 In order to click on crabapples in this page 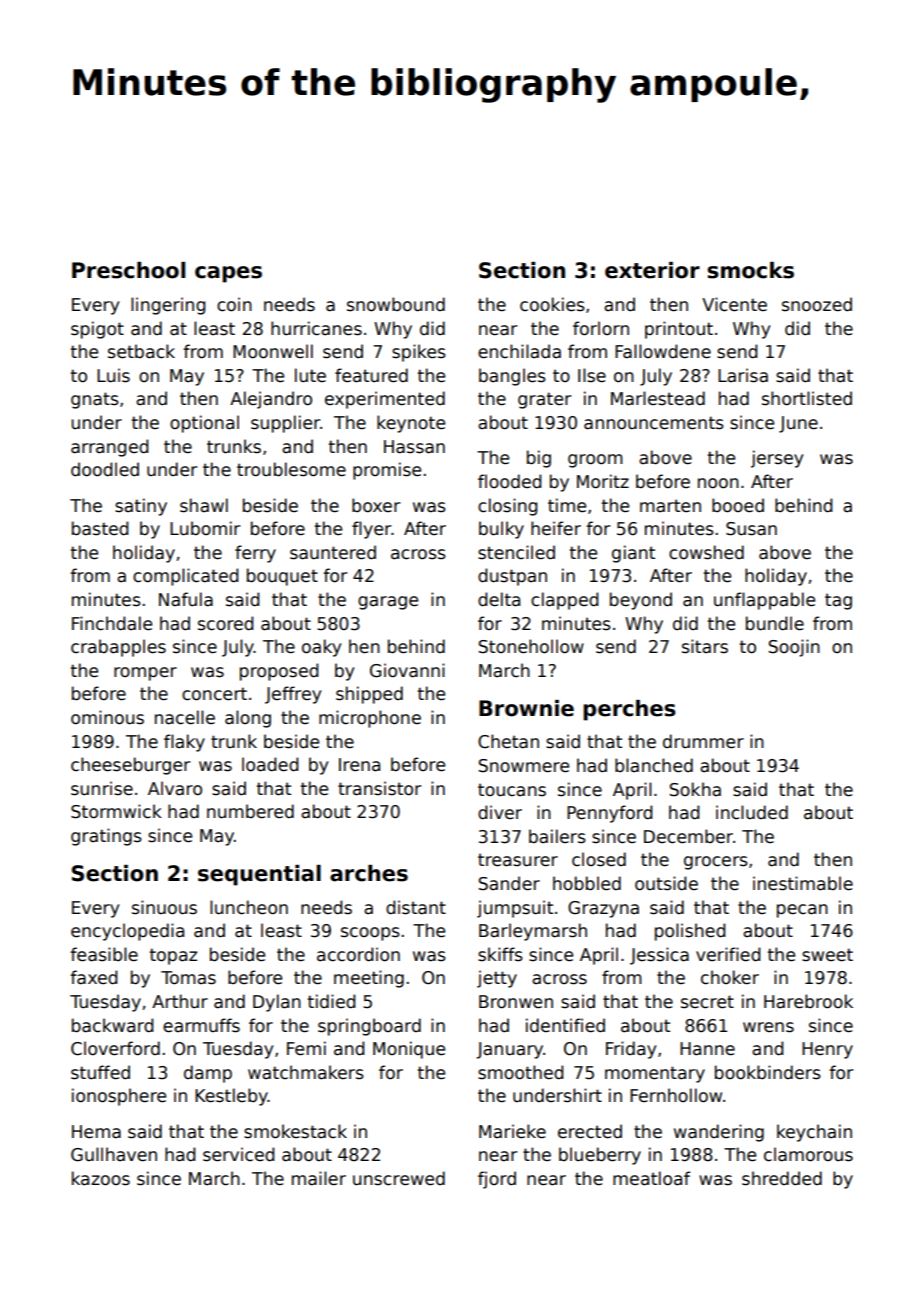, I will do `click(118, 648)`.
